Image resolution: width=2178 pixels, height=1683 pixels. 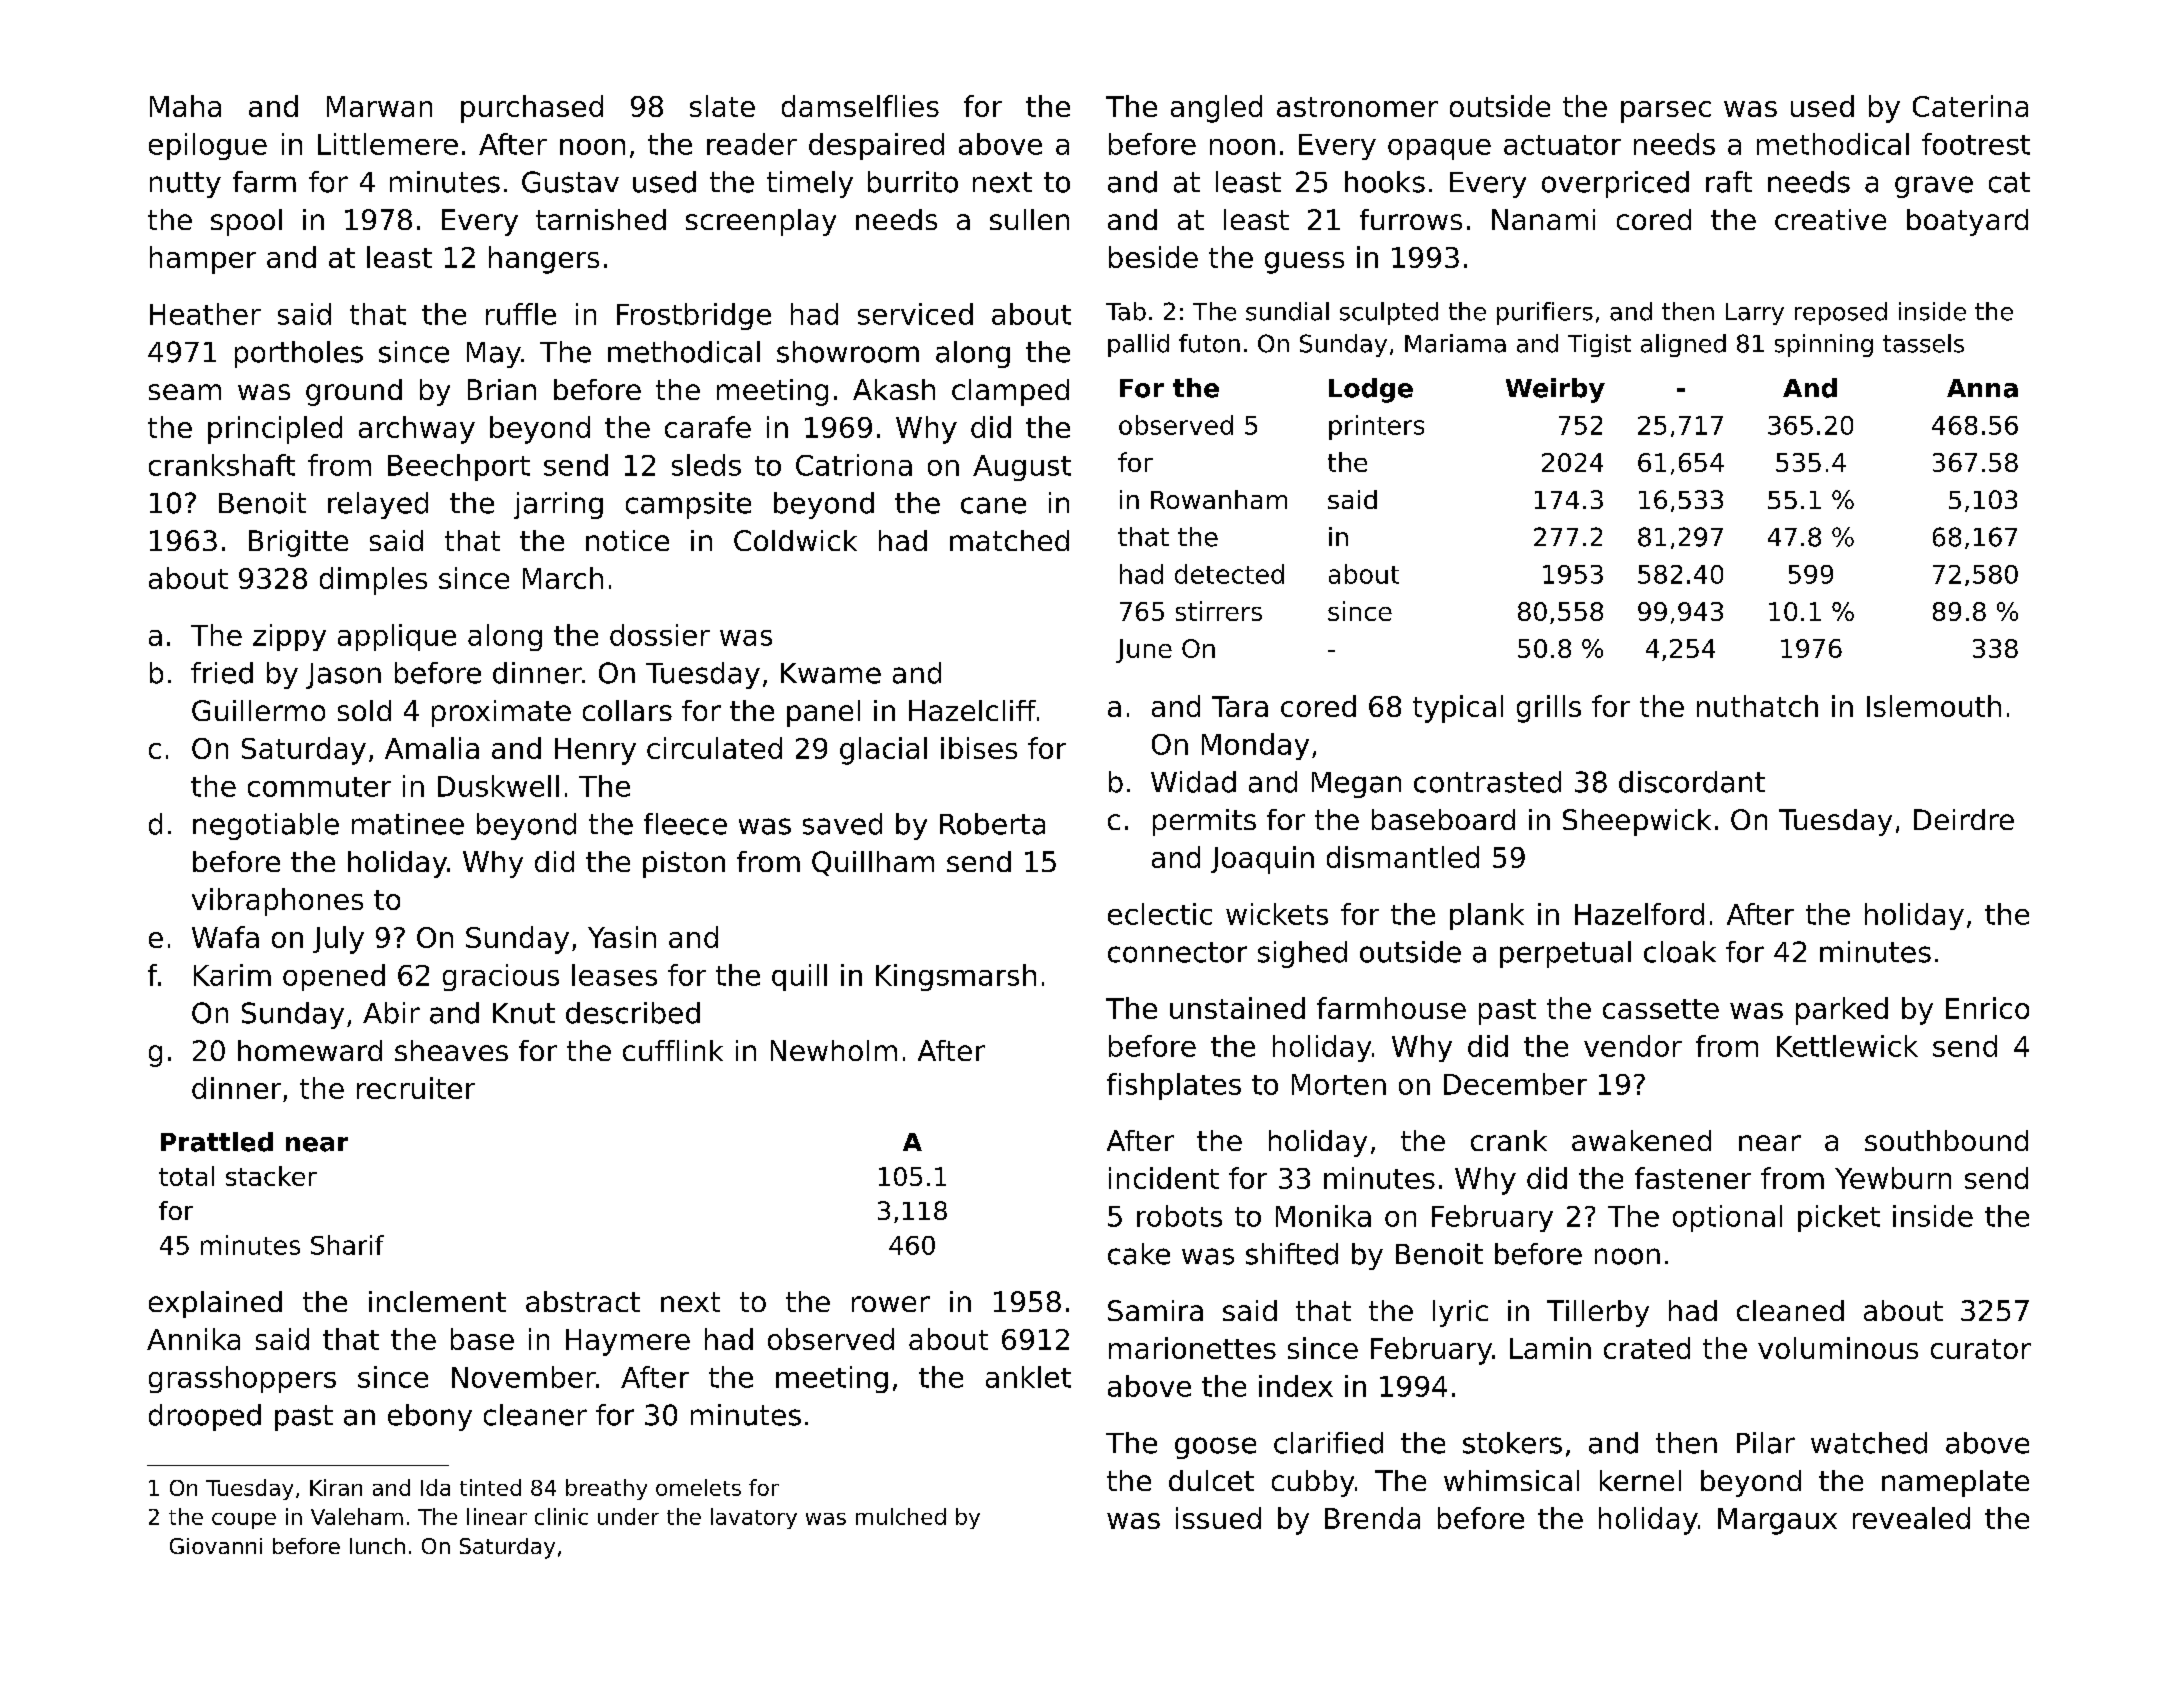 I want to click on parsec, so click(x=1666, y=112).
